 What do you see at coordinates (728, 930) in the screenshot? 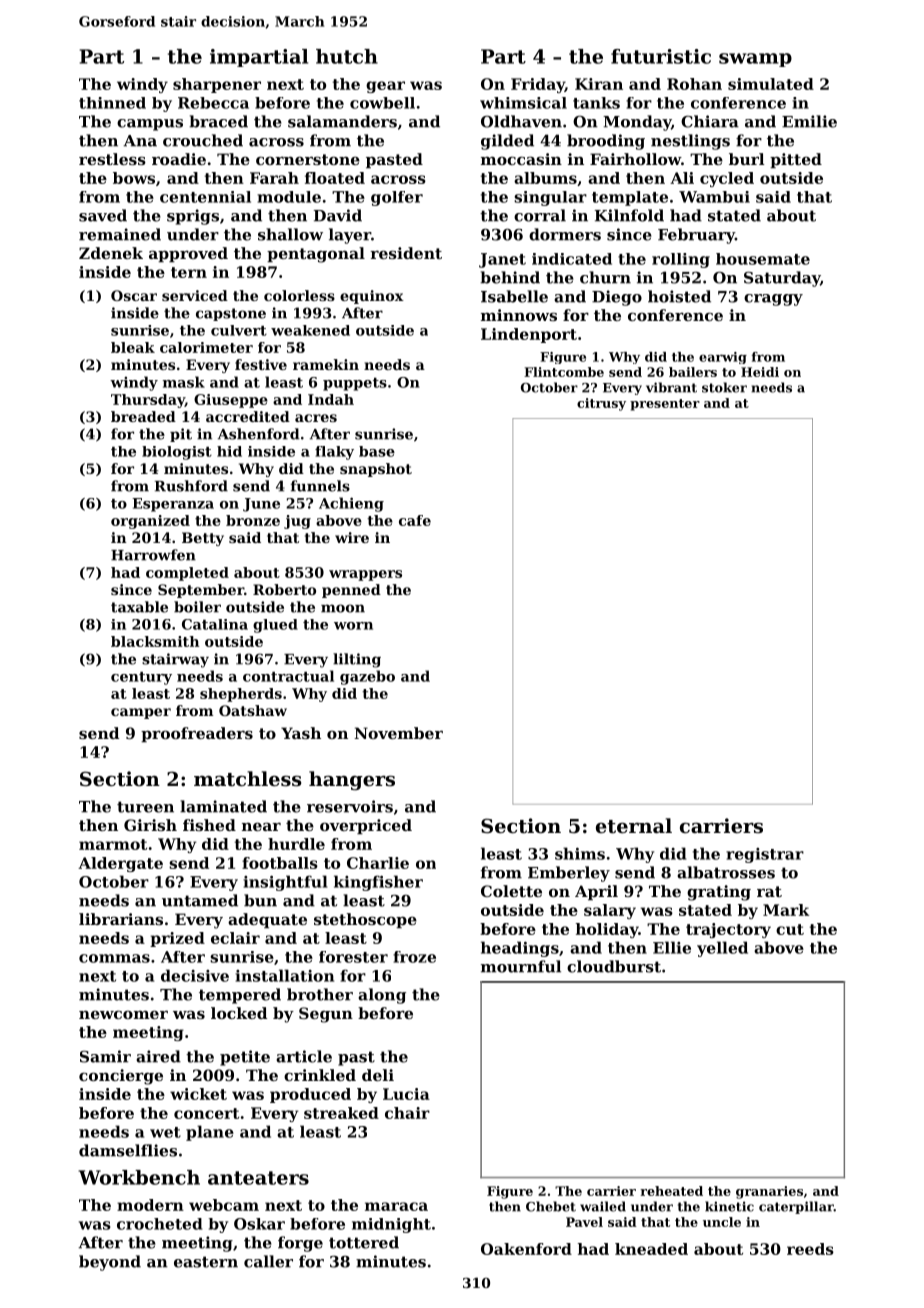
I see `trajectory` at bounding box center [728, 930].
